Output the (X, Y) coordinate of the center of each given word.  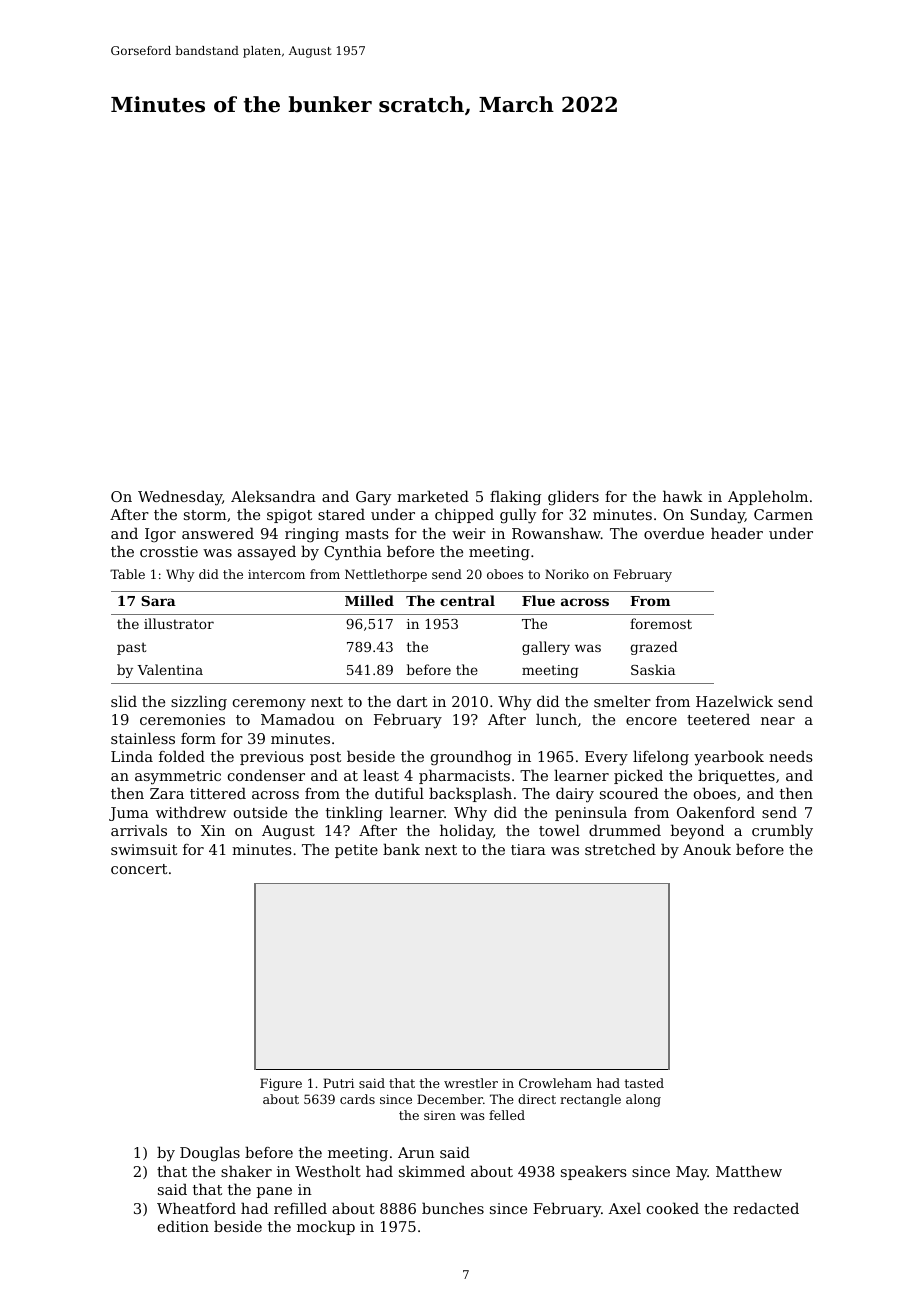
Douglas (210, 1153)
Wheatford (196, 1208)
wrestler (471, 1083)
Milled (369, 600)
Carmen (783, 514)
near (778, 721)
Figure (281, 1084)
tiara (528, 849)
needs (791, 756)
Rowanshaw (556, 533)
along (643, 1100)
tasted (644, 1083)
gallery (546, 648)
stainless (143, 738)
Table (127, 574)
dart (412, 701)
